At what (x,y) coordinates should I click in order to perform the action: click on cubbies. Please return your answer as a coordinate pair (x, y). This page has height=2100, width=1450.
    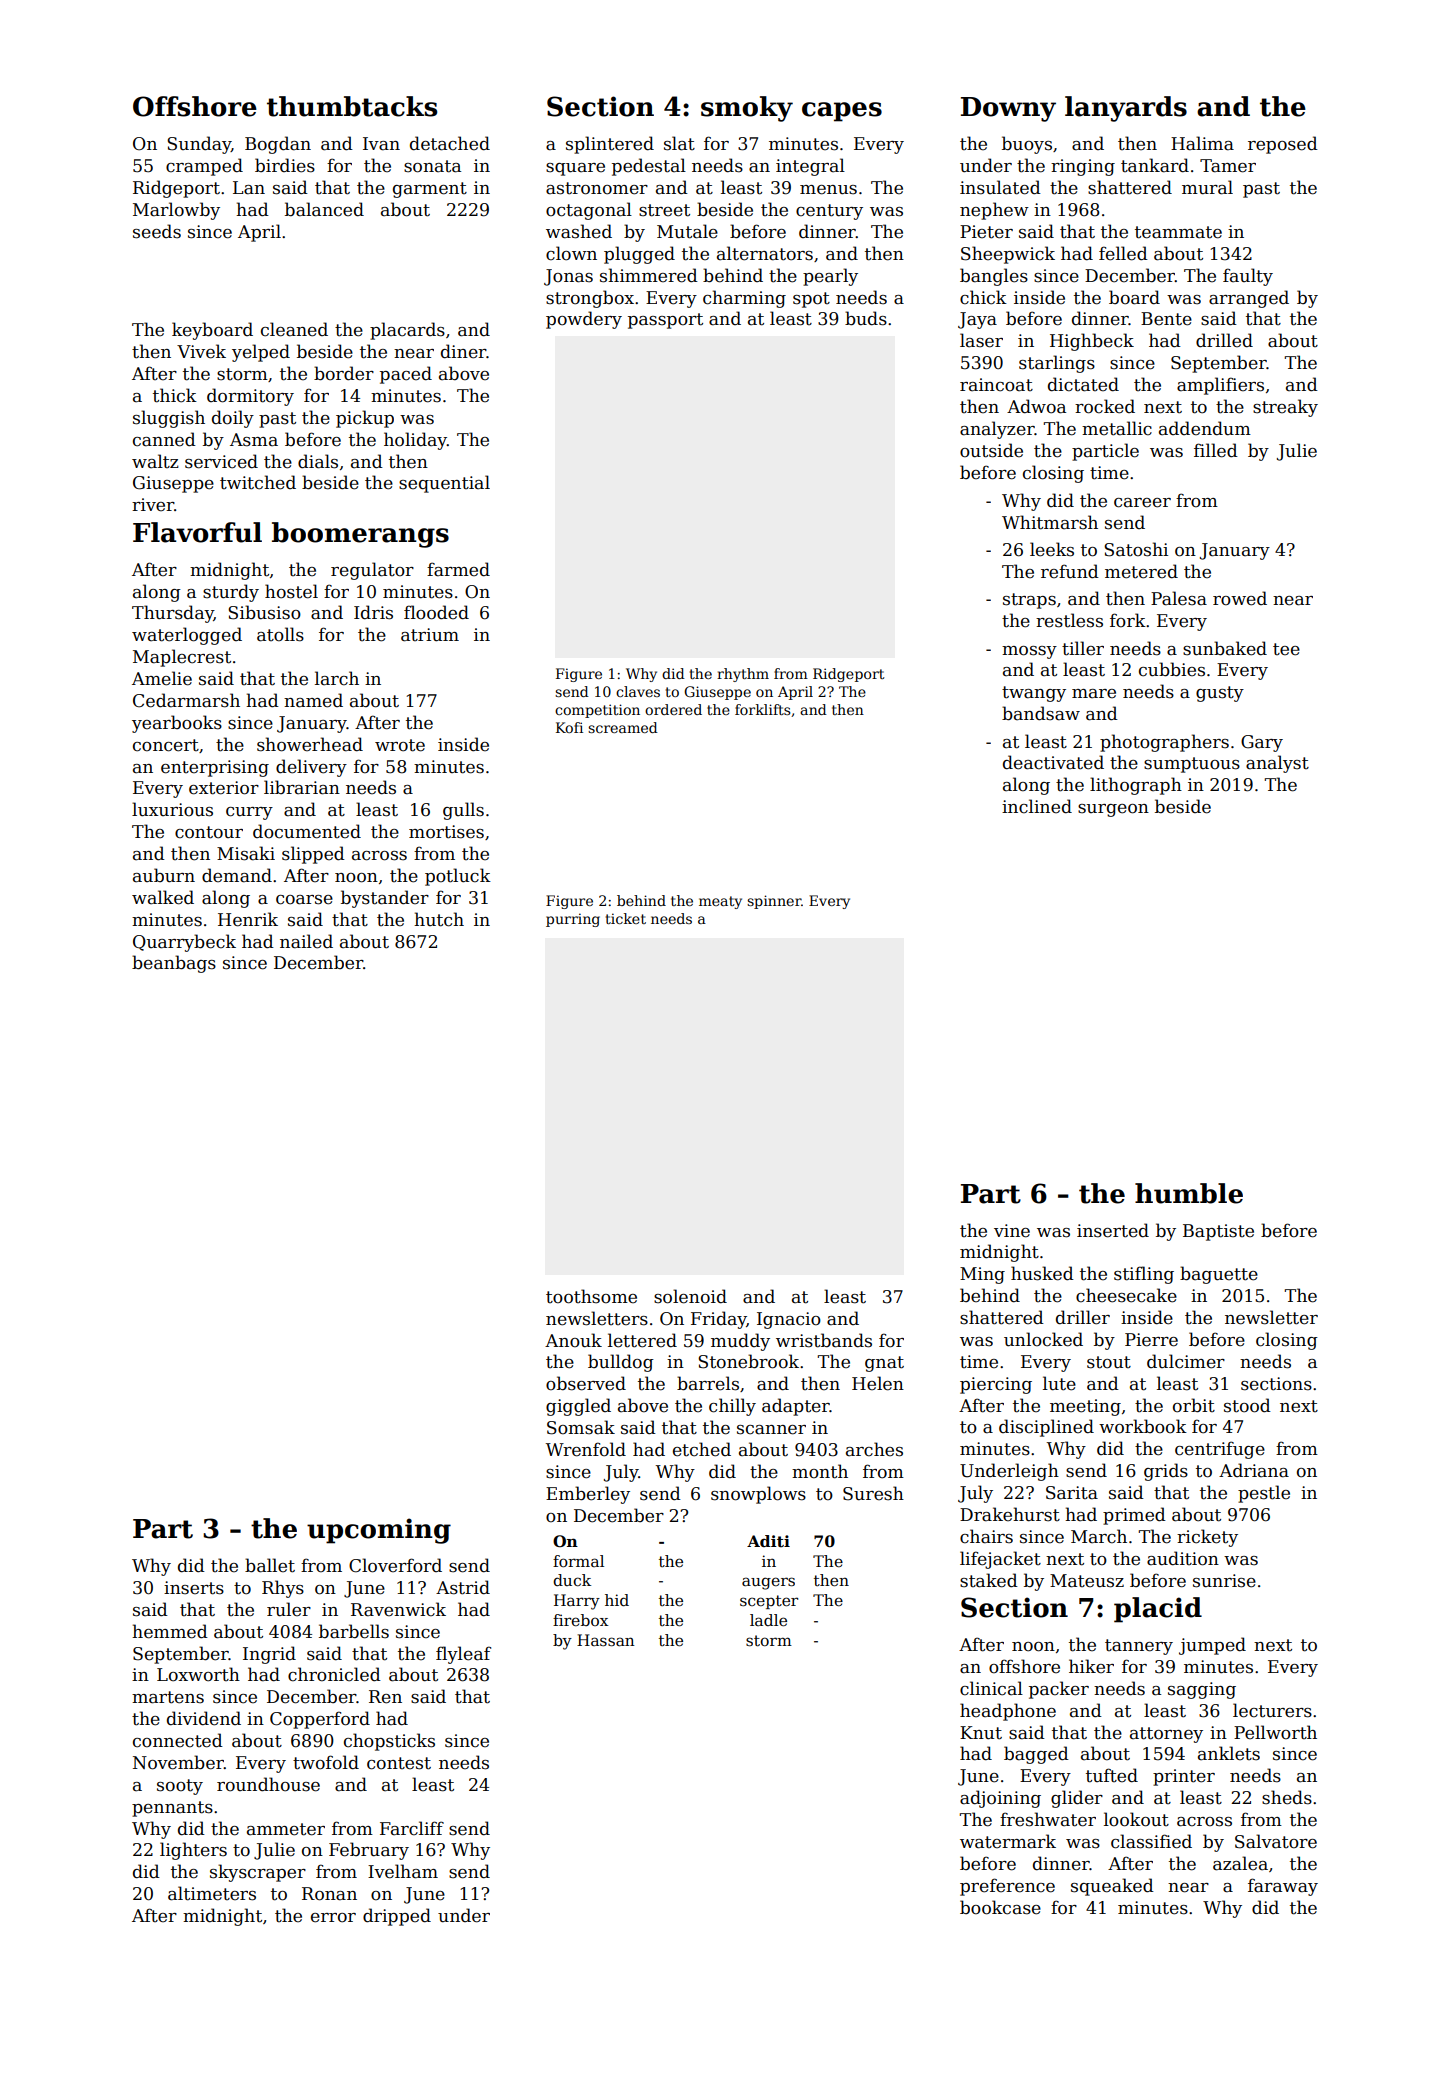
    Looking at the image, I should click on (1172, 669).
